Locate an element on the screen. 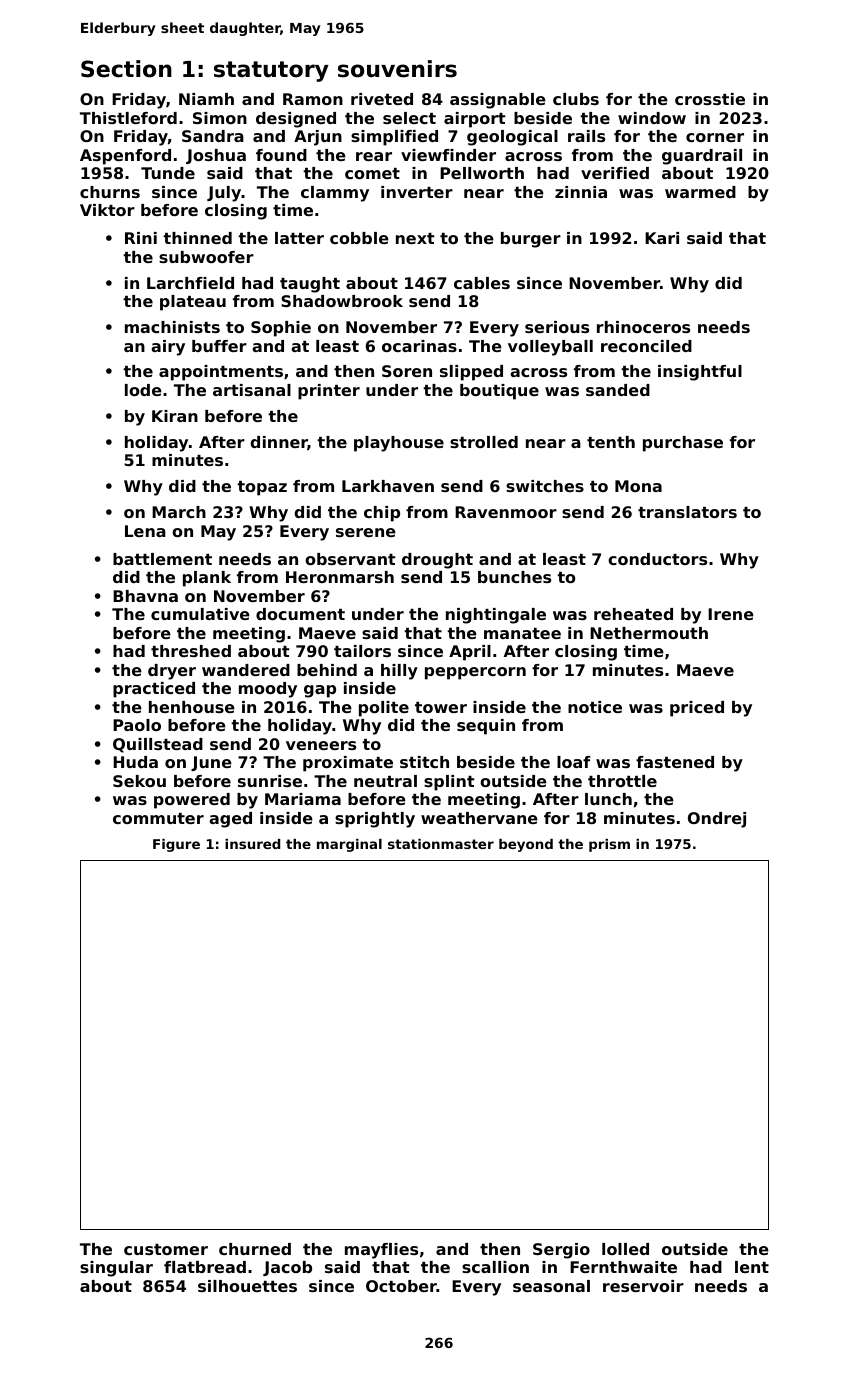  insured is located at coordinates (252, 844).
